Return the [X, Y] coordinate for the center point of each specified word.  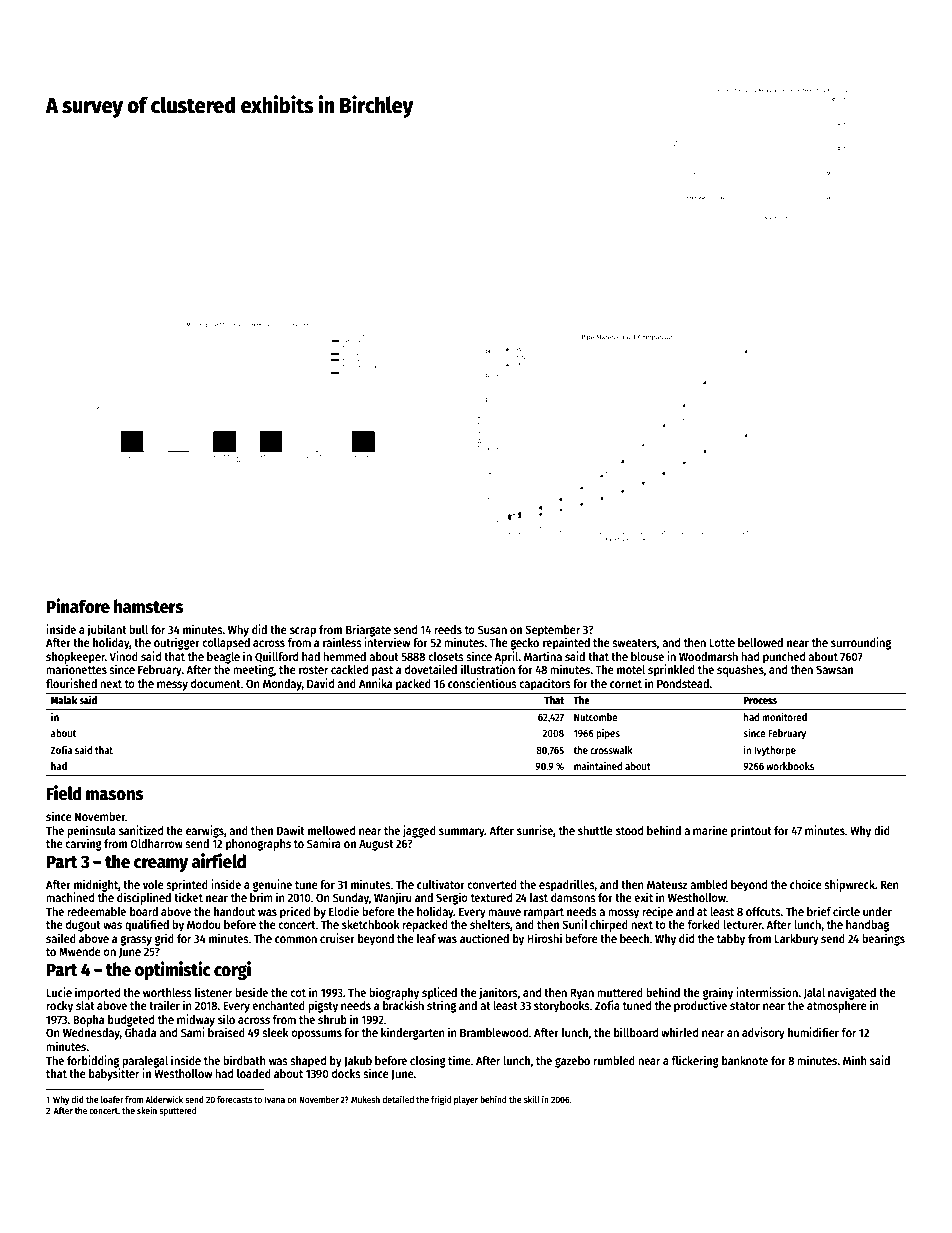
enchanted [278, 1005]
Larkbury [796, 940]
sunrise [535, 830]
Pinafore [78, 606]
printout [751, 831]
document [216, 683]
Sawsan [834, 669]
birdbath [244, 1060]
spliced [439, 993]
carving [83, 844]
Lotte [722, 642]
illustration [488, 669]
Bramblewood [494, 1032]
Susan [492, 629]
